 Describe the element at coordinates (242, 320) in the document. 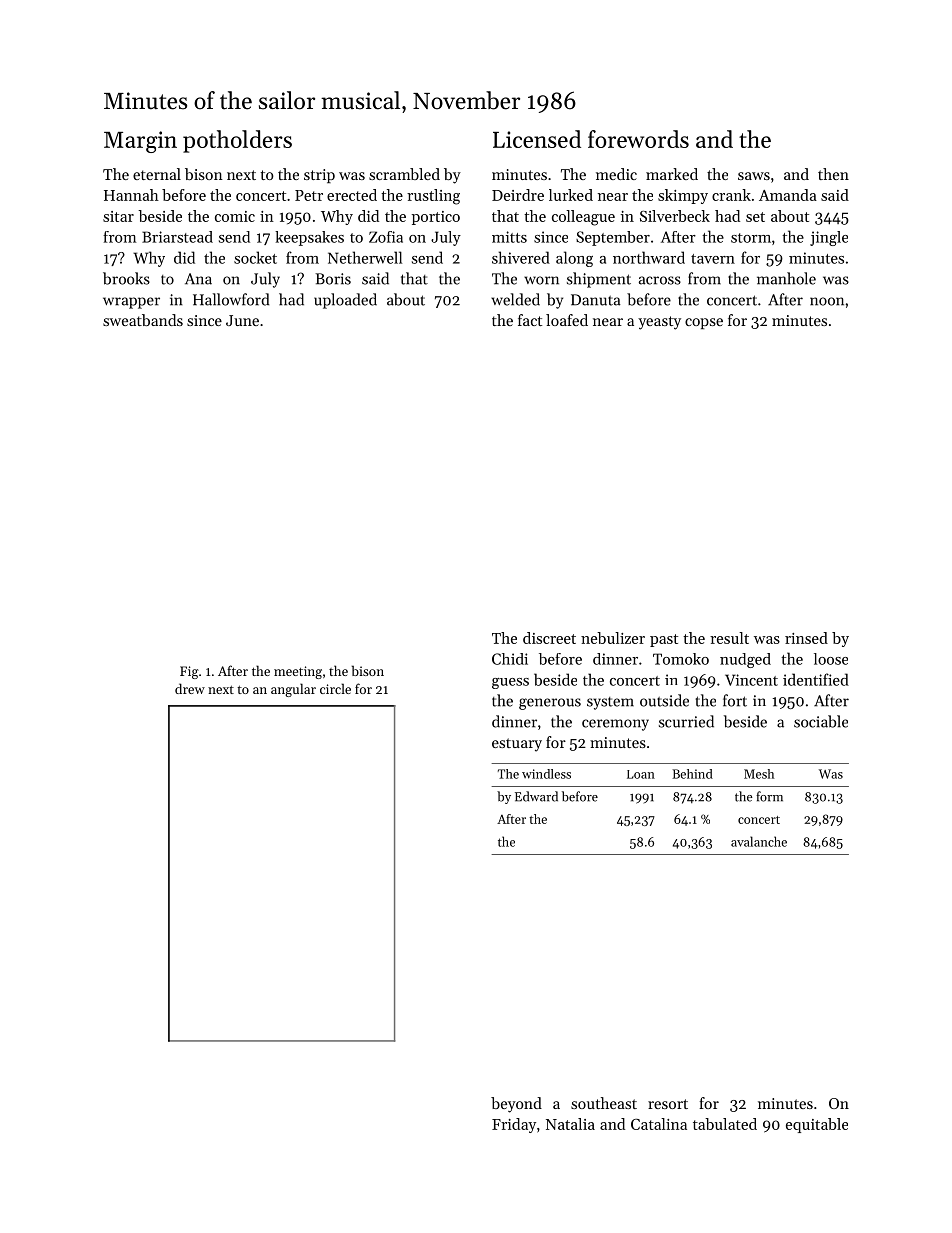

I see `June` at that location.
